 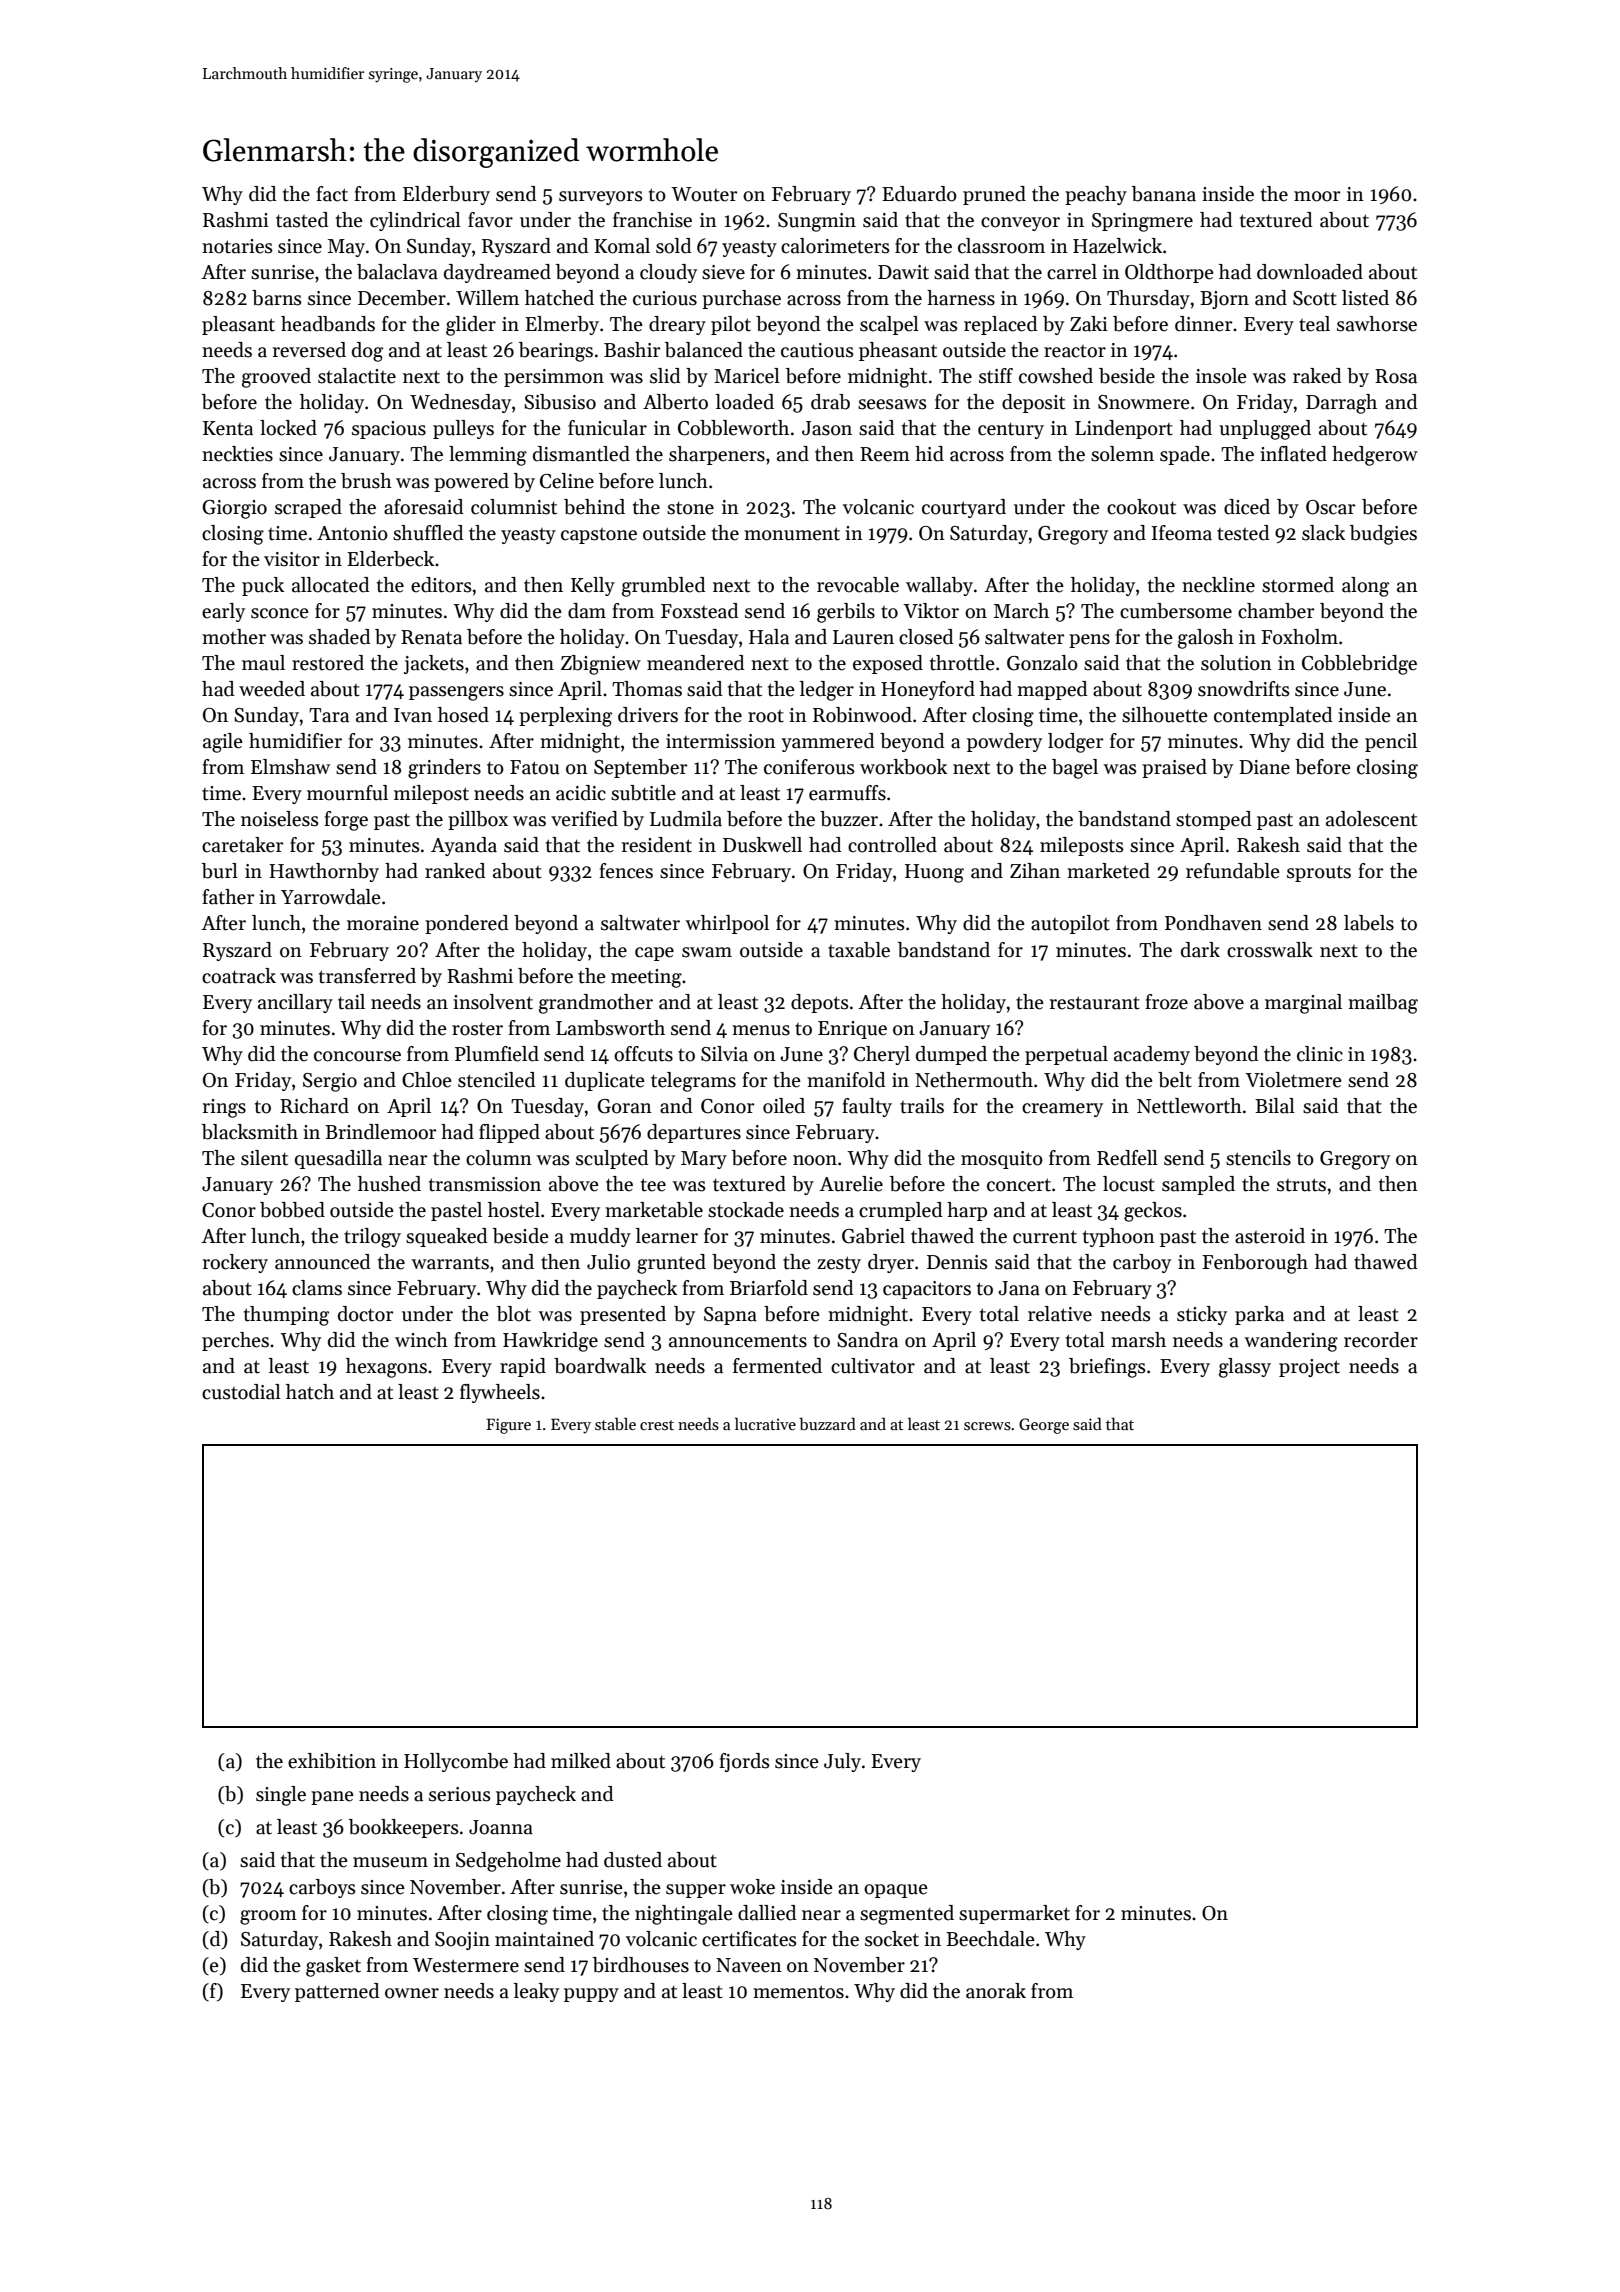 What do you see at coordinates (996, 1991) in the screenshot?
I see `anorak` at bounding box center [996, 1991].
